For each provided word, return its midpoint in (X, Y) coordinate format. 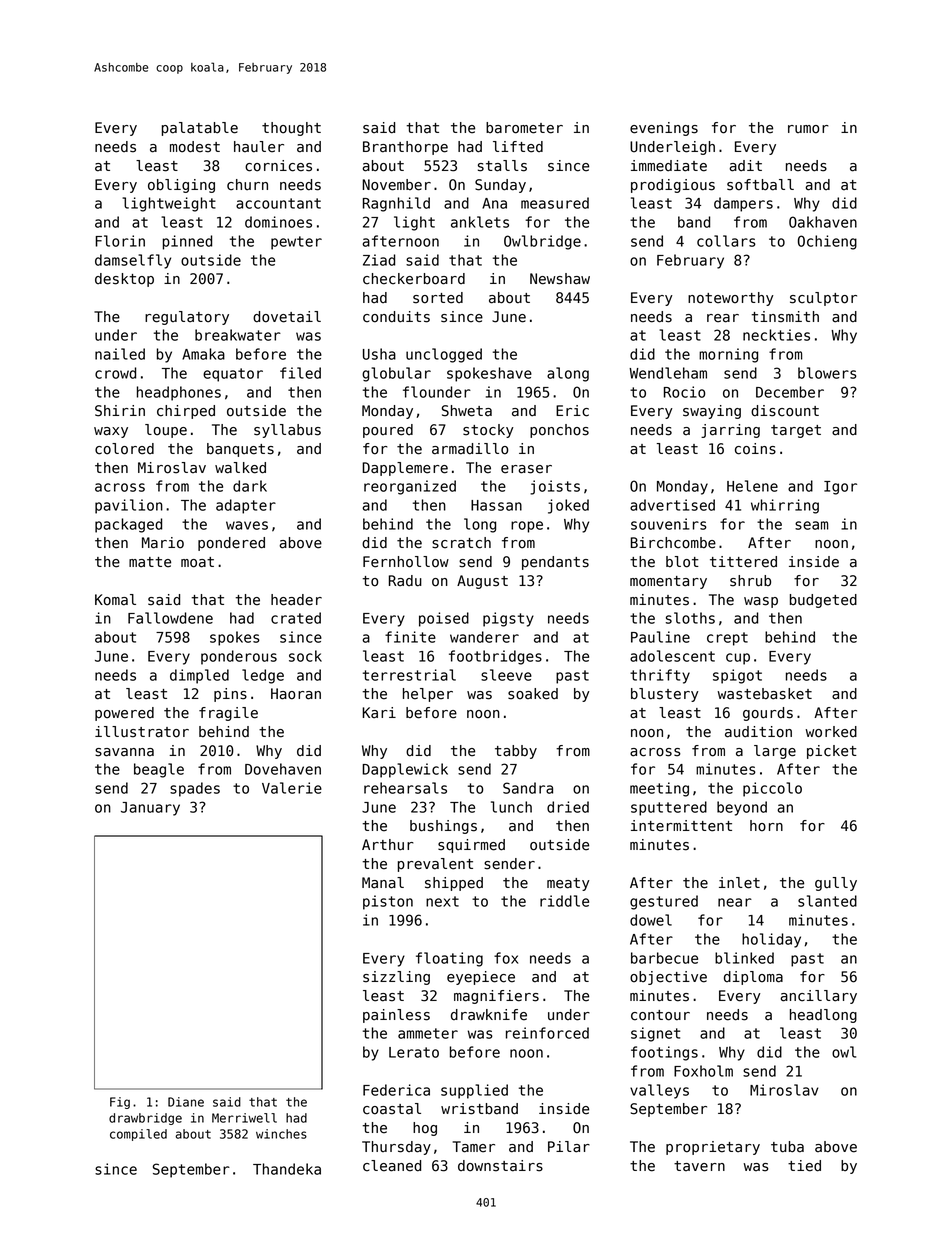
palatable (200, 129)
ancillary (818, 997)
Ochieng (827, 242)
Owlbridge (542, 242)
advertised (672, 505)
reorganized (410, 487)
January (150, 809)
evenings (664, 129)
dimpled (199, 676)
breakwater (238, 335)
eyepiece (481, 978)
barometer (524, 128)
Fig (120, 1103)
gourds (768, 714)
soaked (533, 694)
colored (124, 449)
